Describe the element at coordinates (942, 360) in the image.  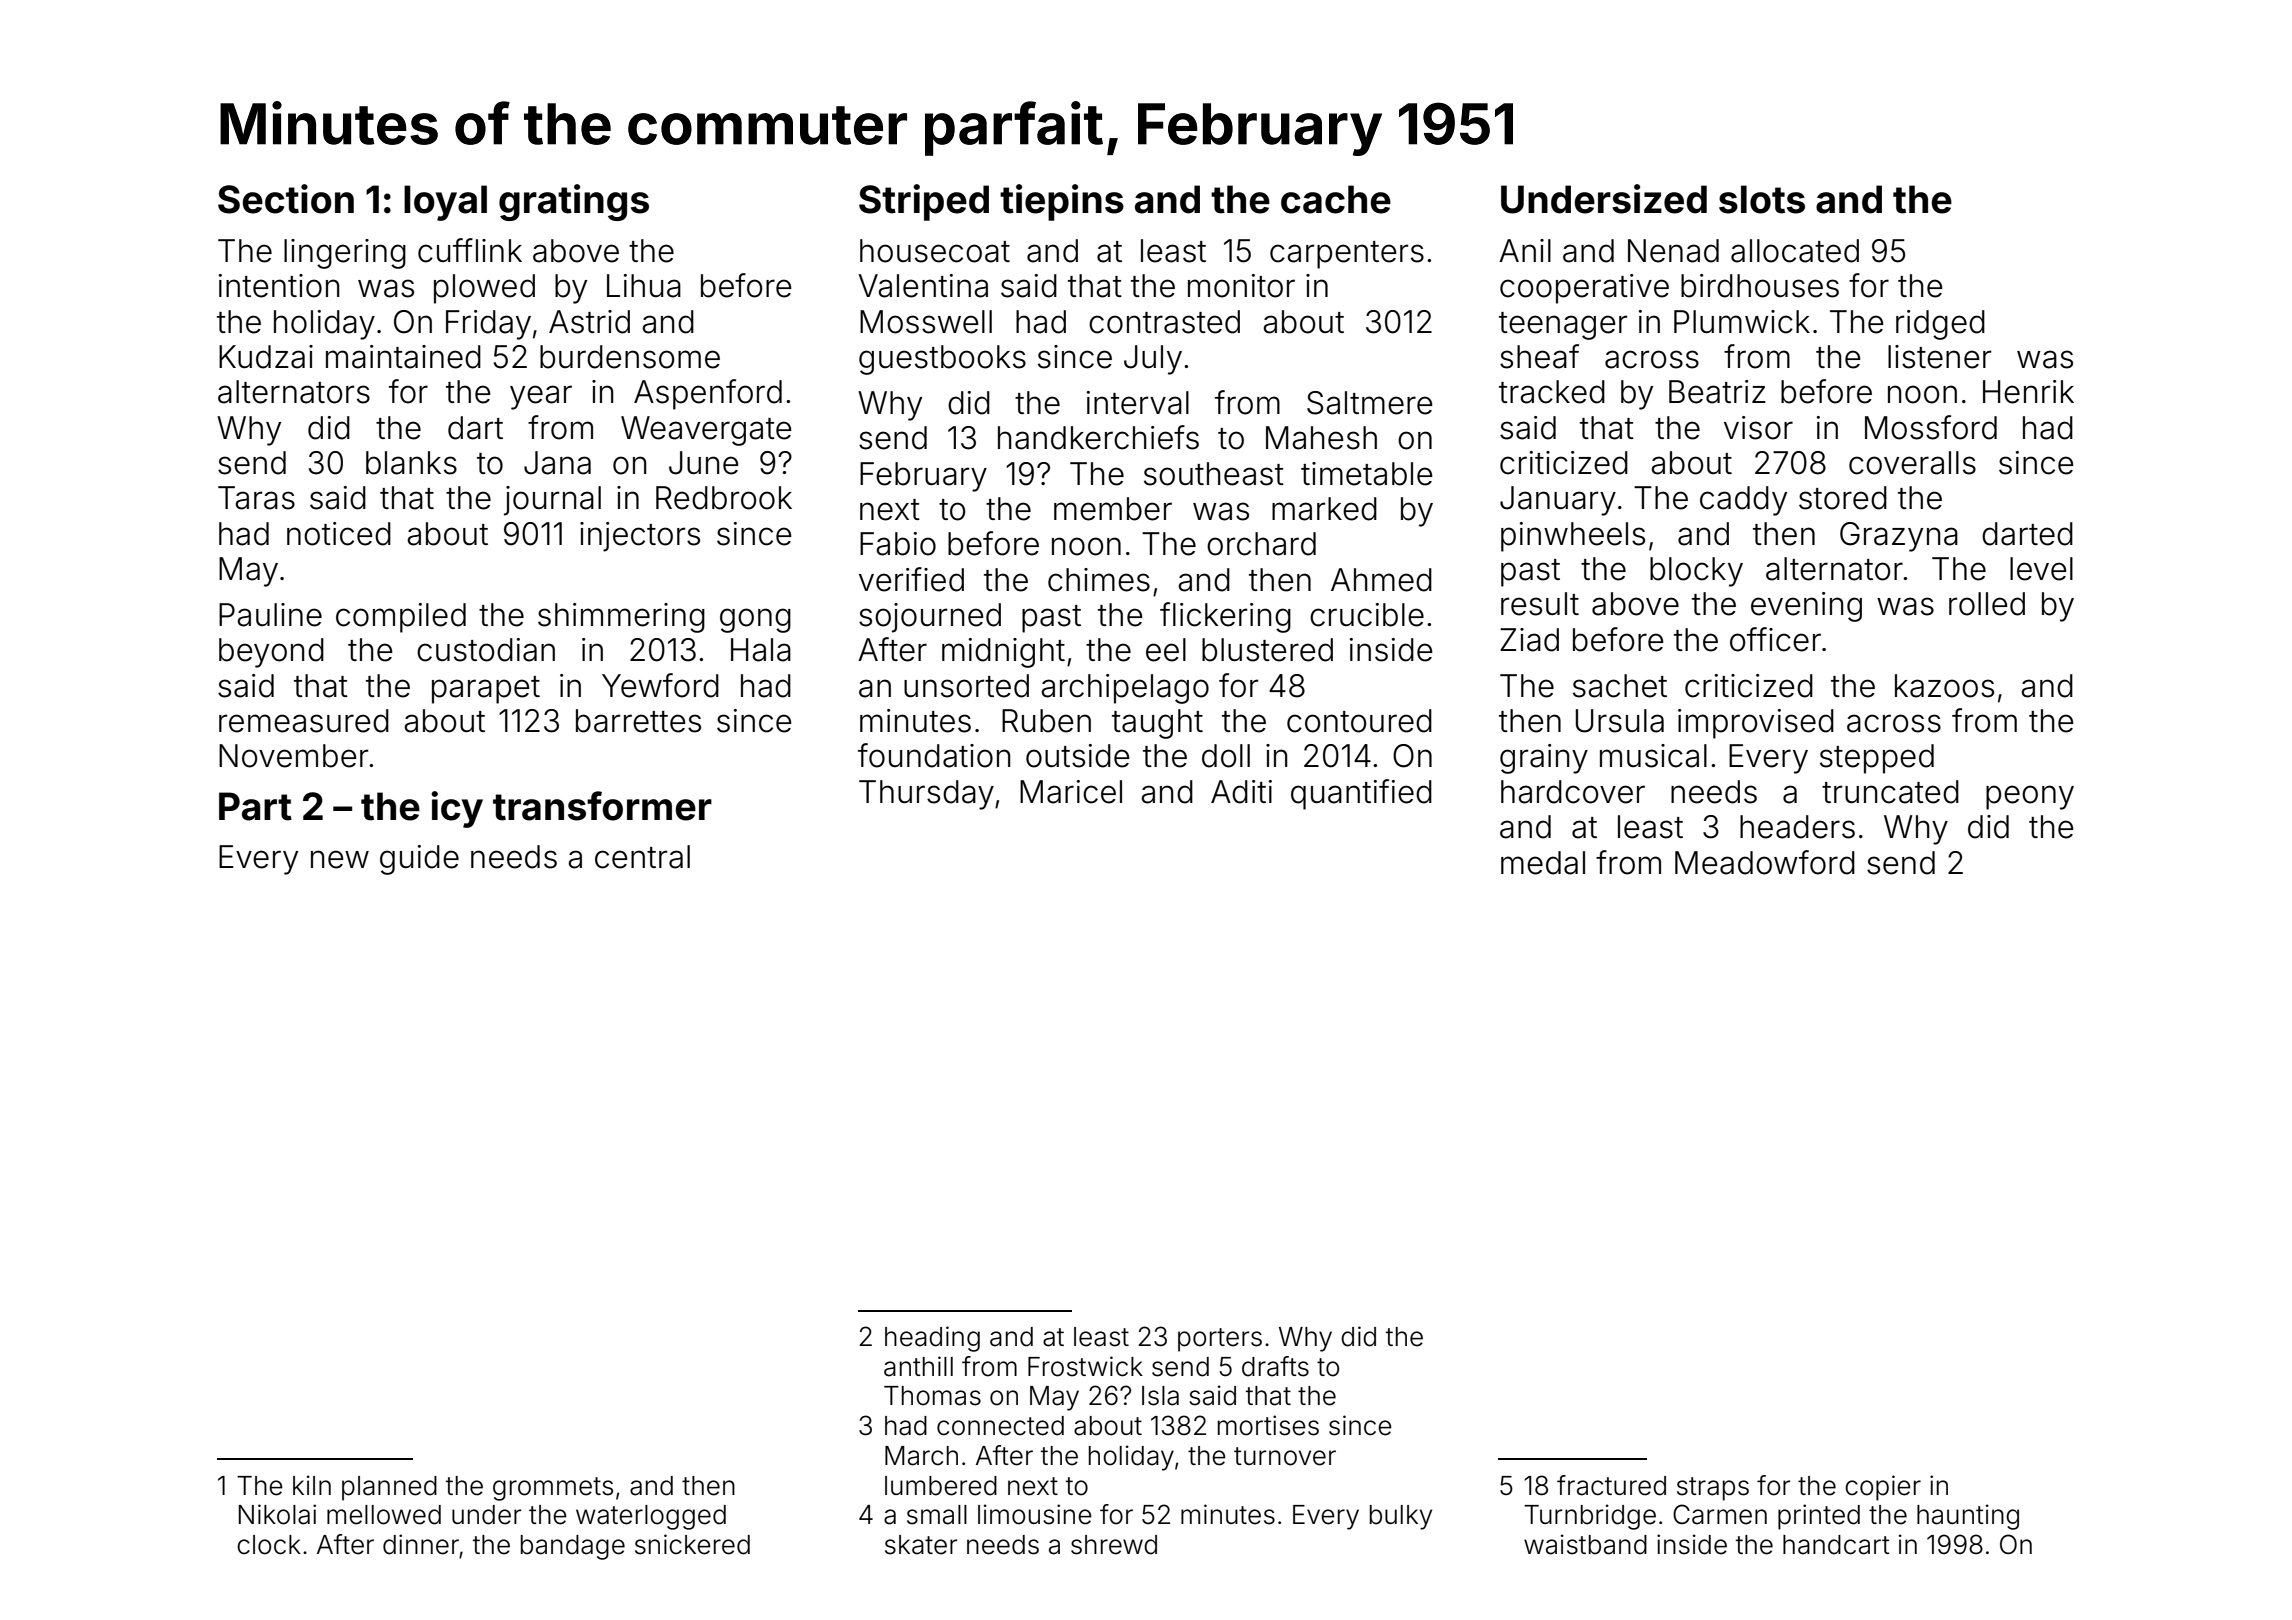
I see `guestbooks` at that location.
